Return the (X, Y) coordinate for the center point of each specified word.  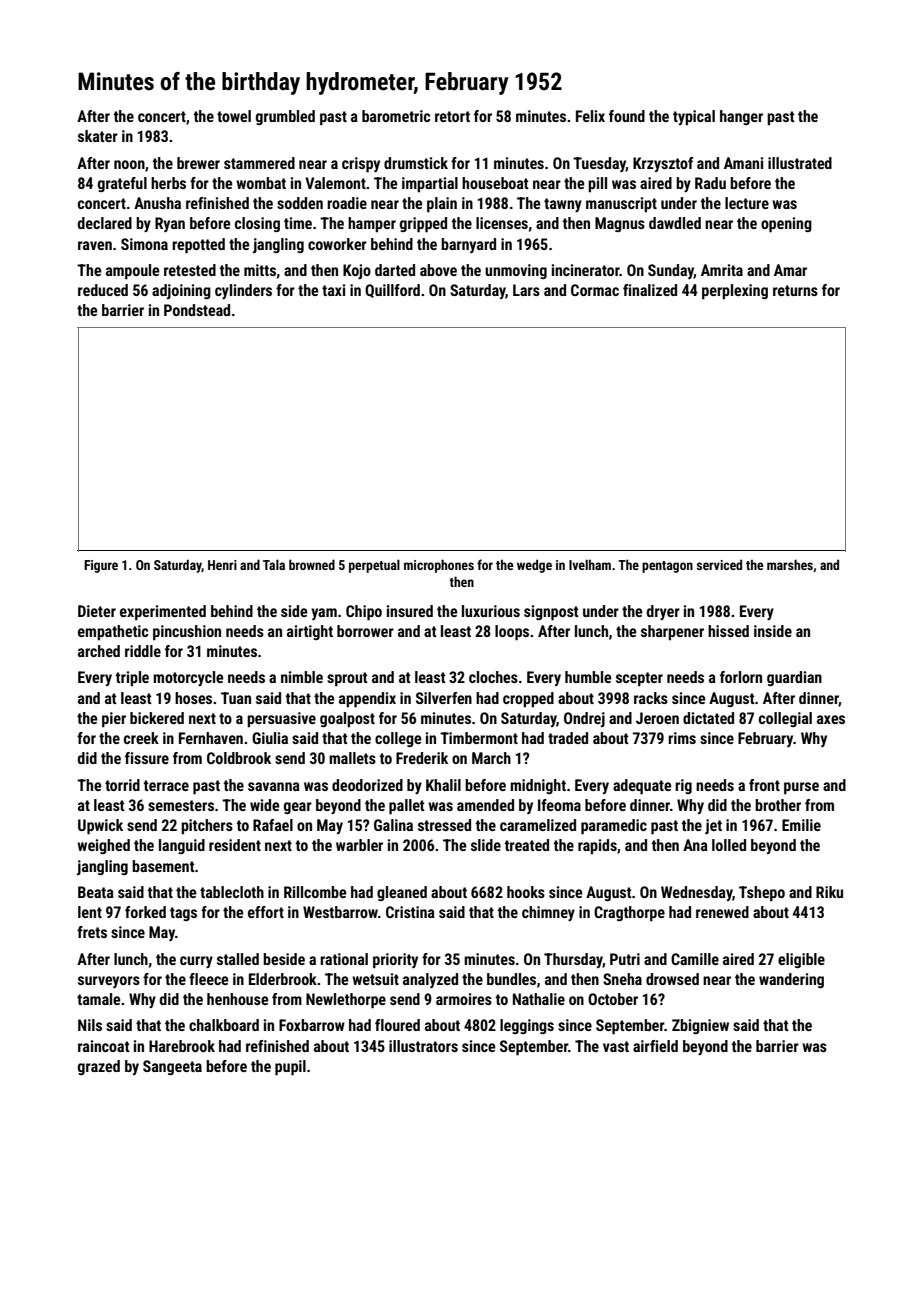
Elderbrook (283, 979)
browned (312, 564)
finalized (650, 290)
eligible (801, 960)
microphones (439, 566)
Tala (274, 564)
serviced (719, 564)
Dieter (97, 611)
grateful (122, 184)
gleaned (402, 893)
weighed (103, 846)
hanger (741, 117)
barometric (396, 116)
